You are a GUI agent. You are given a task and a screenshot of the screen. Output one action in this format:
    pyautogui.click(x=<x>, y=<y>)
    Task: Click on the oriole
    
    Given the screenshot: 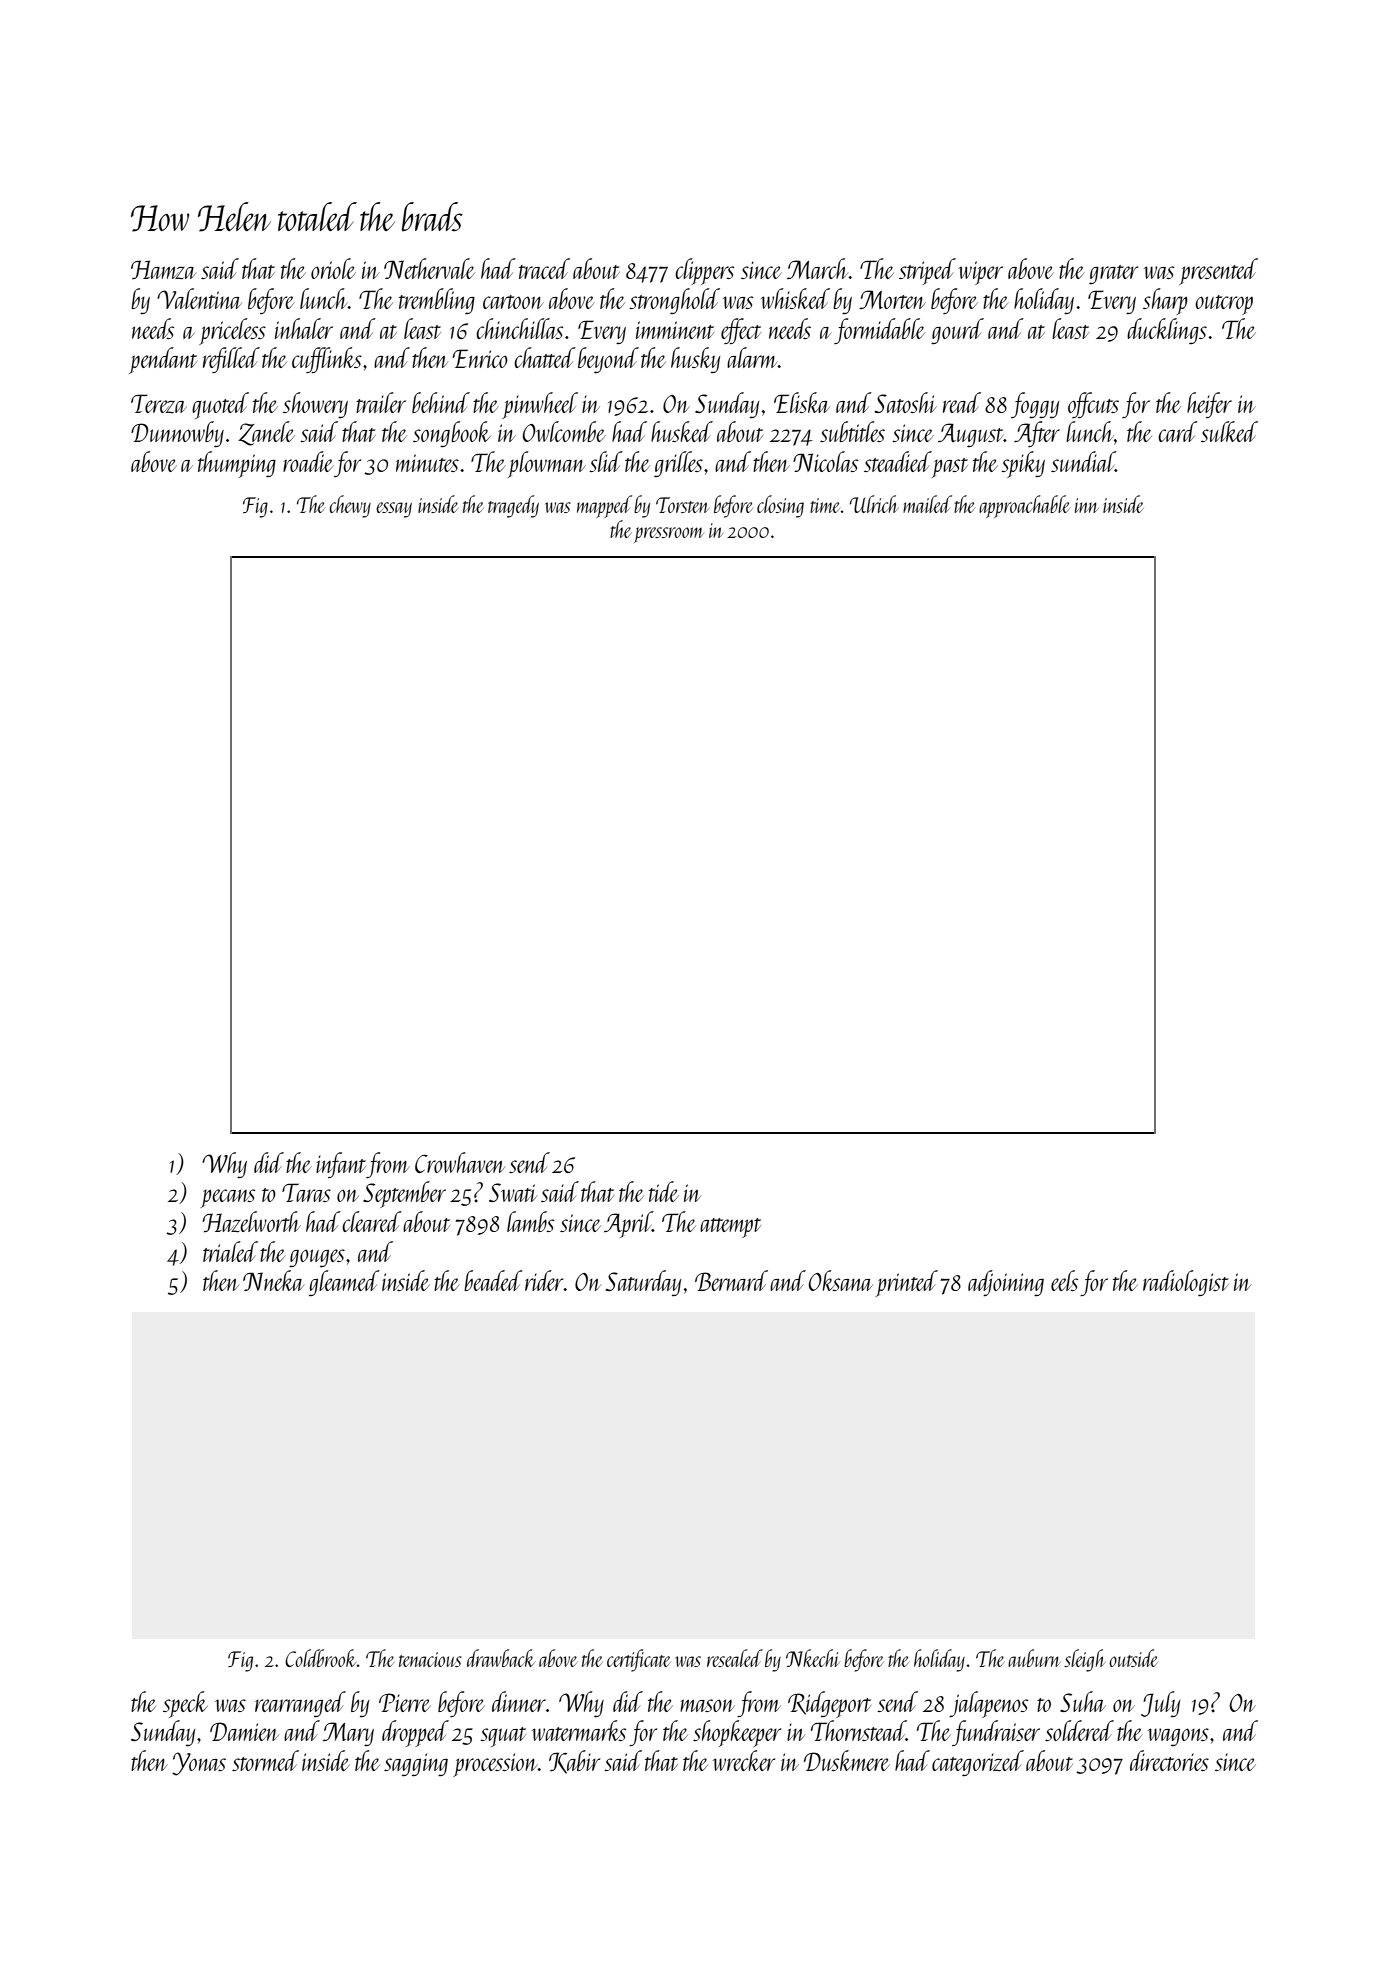 What is the action you would take?
    pyautogui.click(x=333, y=268)
